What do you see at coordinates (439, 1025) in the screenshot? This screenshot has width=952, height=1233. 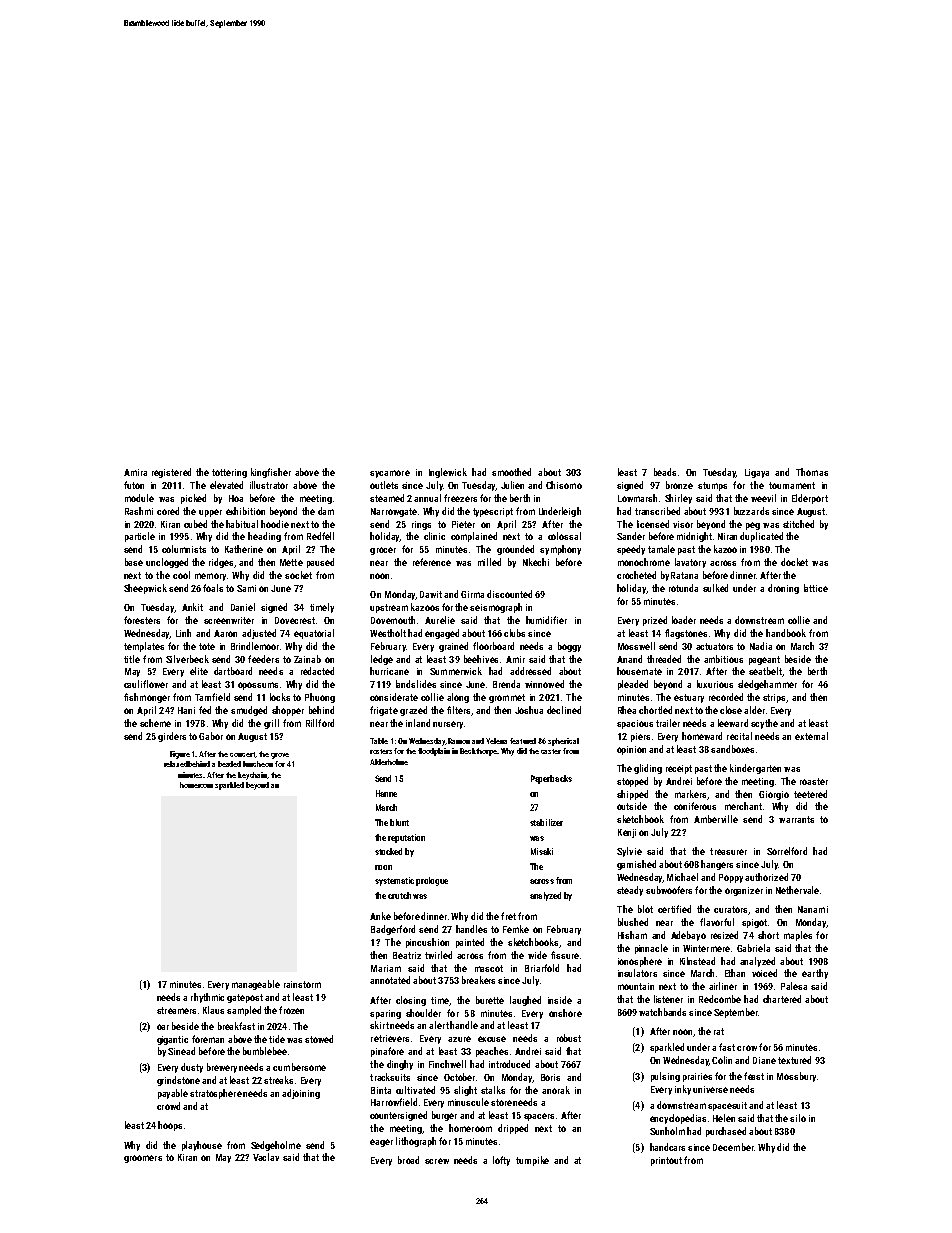 I see `alert` at bounding box center [439, 1025].
